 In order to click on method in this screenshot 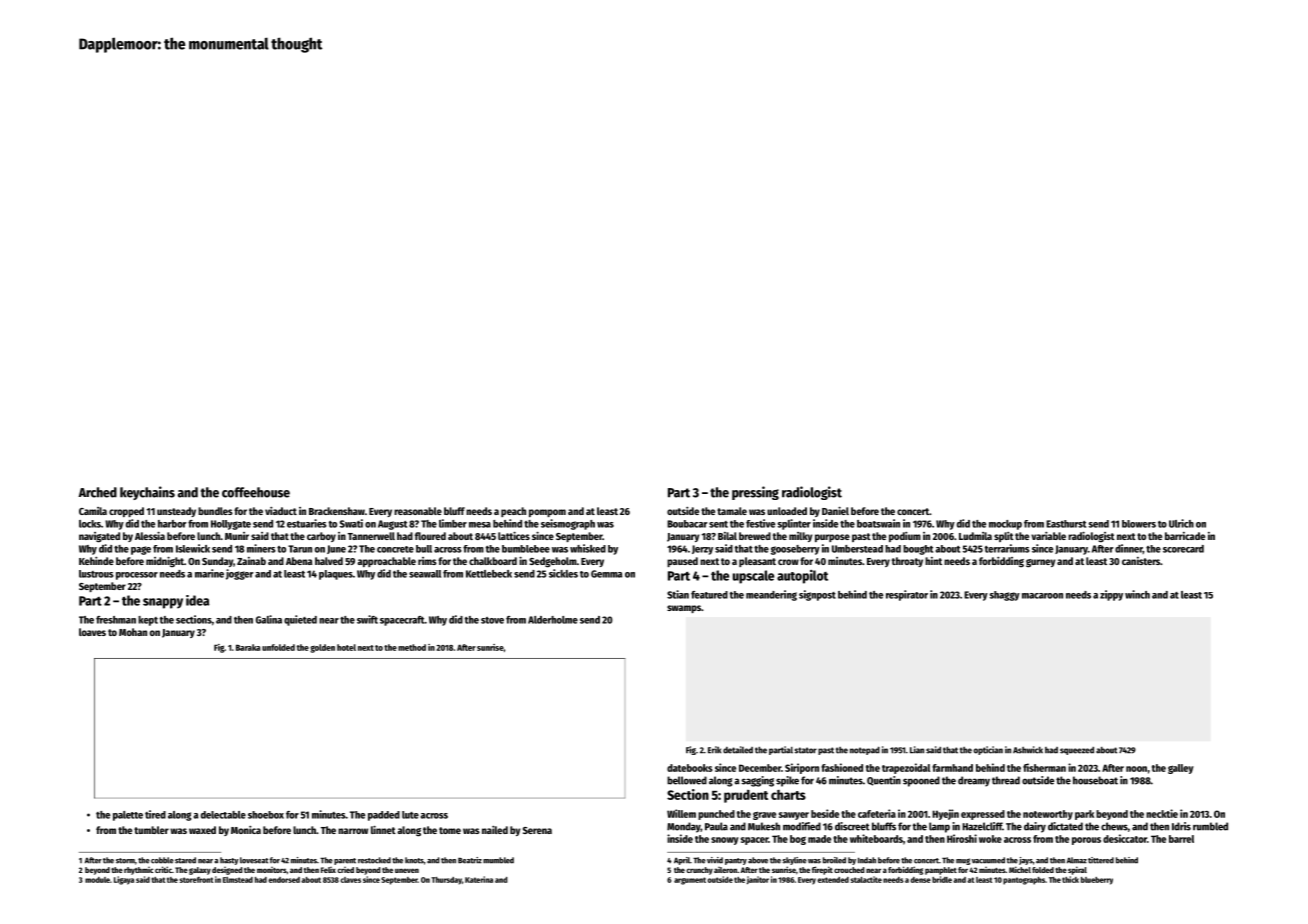, I will do `click(412, 647)`.
